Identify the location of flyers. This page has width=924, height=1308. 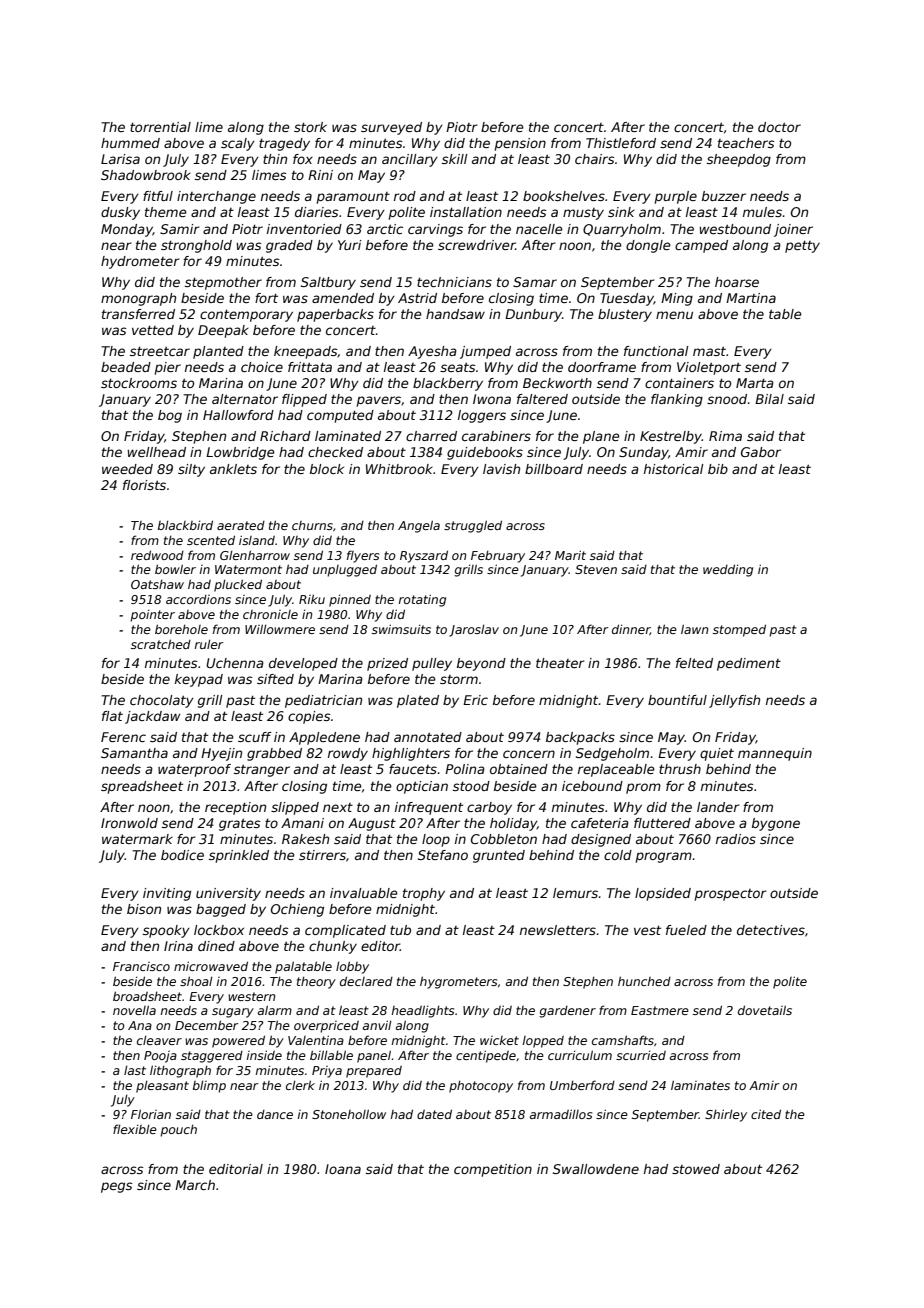
(363, 556).
